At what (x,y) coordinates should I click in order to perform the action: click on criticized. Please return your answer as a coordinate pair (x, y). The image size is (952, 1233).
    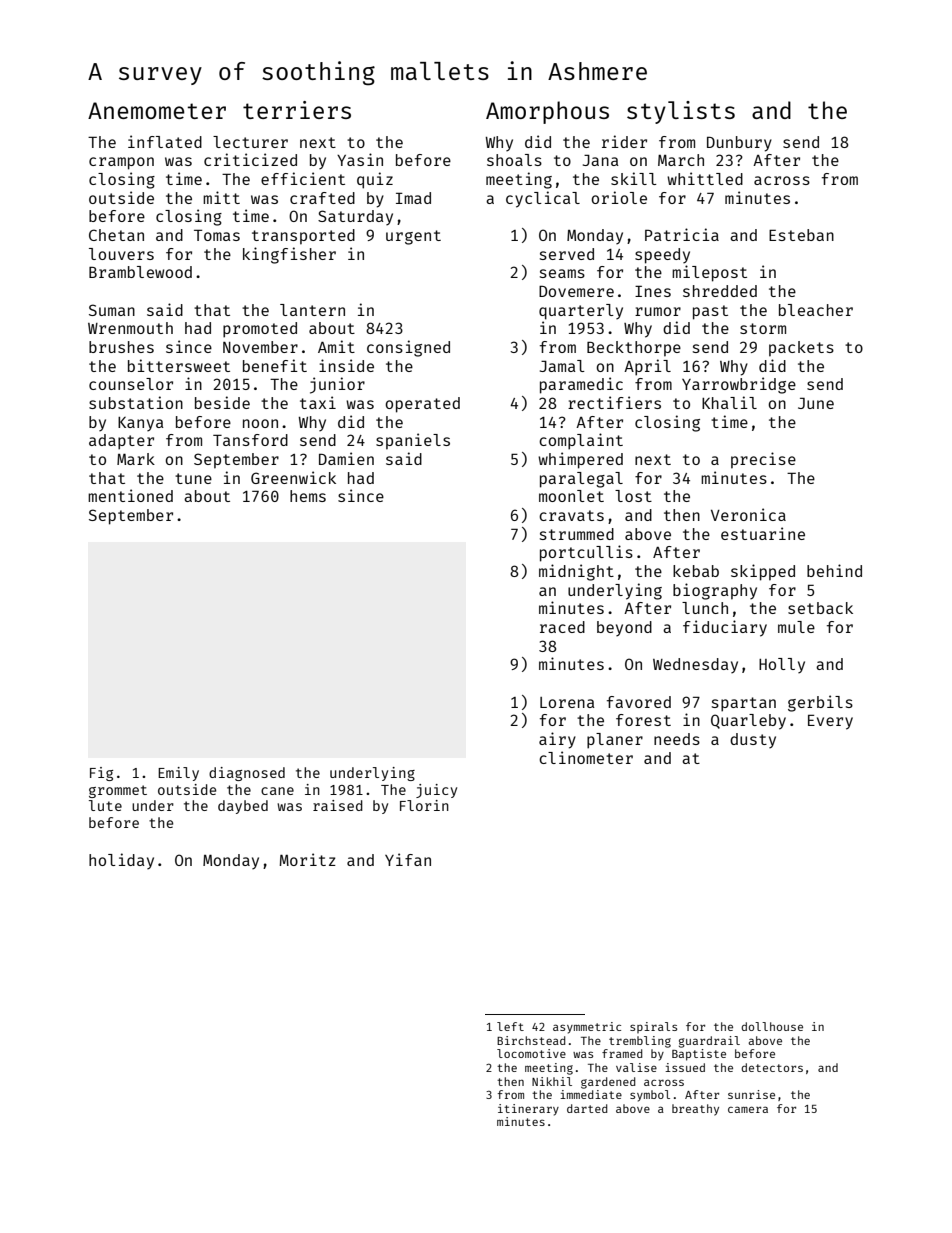
    Looking at the image, I should click on (250, 159).
